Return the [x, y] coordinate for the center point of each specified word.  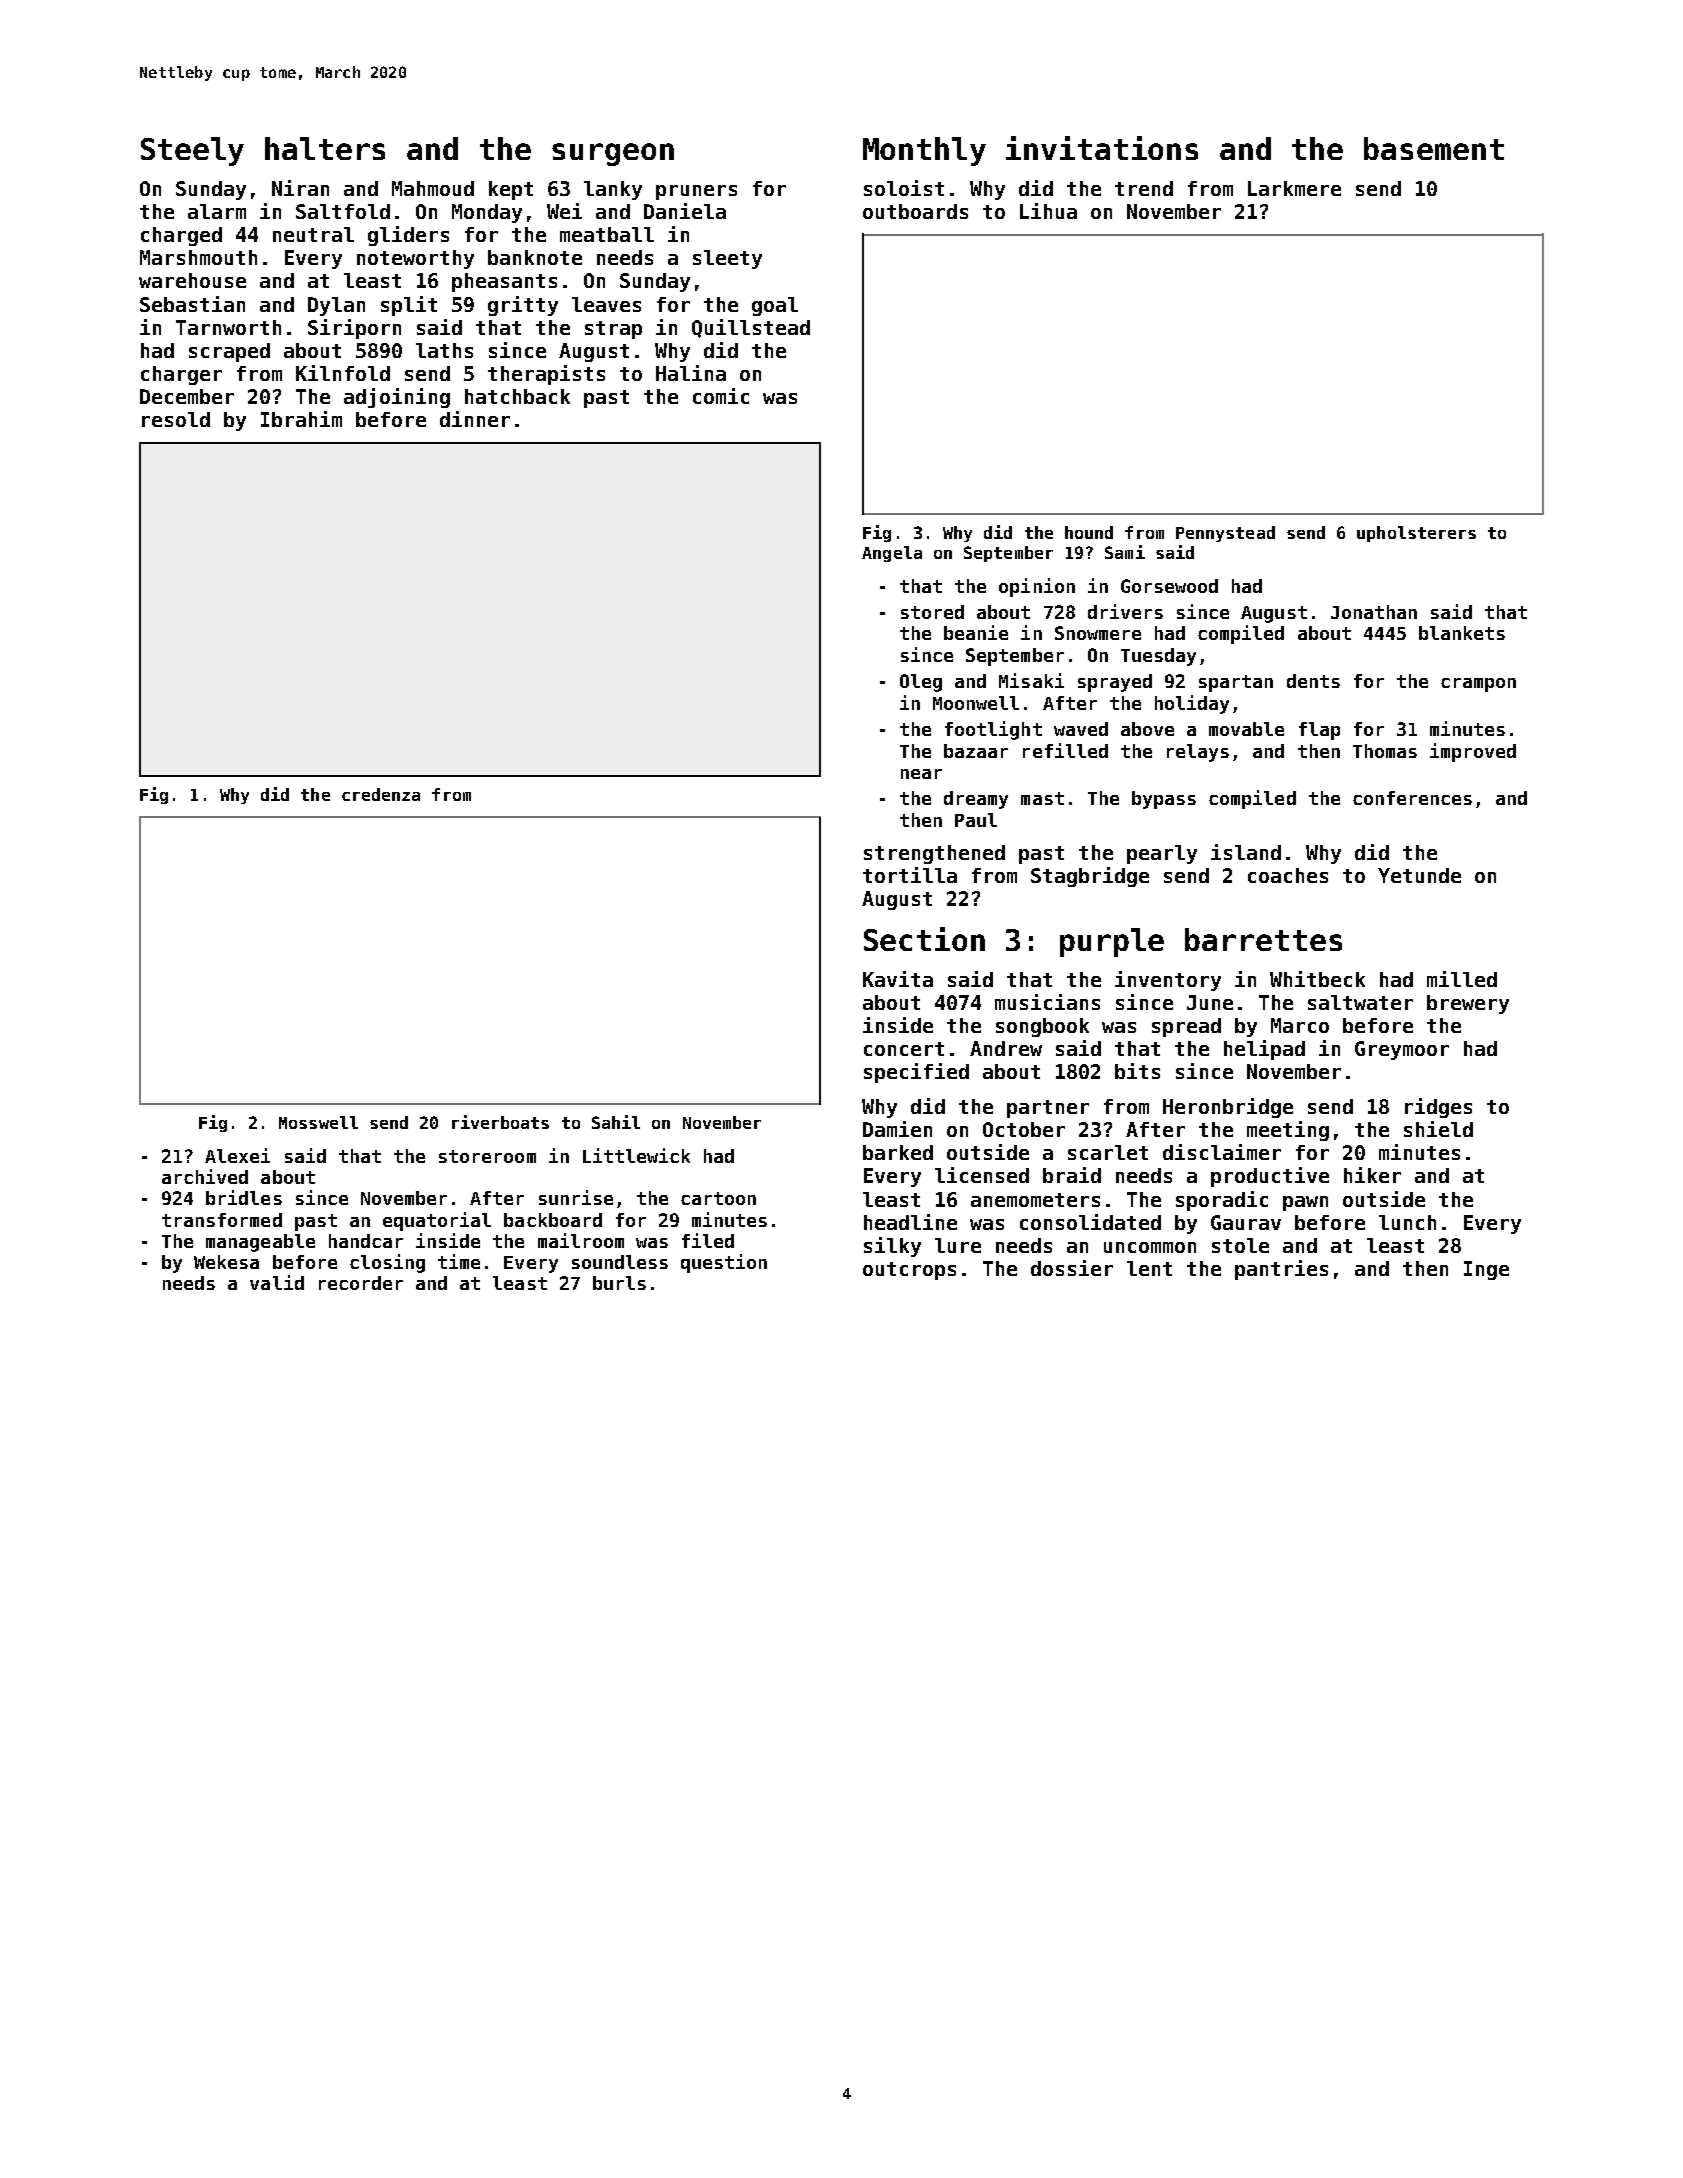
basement [1434, 148]
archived [205, 1176]
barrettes [1263, 939]
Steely [192, 151]
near [921, 774]
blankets [1462, 633]
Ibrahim [301, 419]
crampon [1478, 685]
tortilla [910, 875]
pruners [696, 192]
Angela [892, 554]
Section [924, 939]
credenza [381, 794]
